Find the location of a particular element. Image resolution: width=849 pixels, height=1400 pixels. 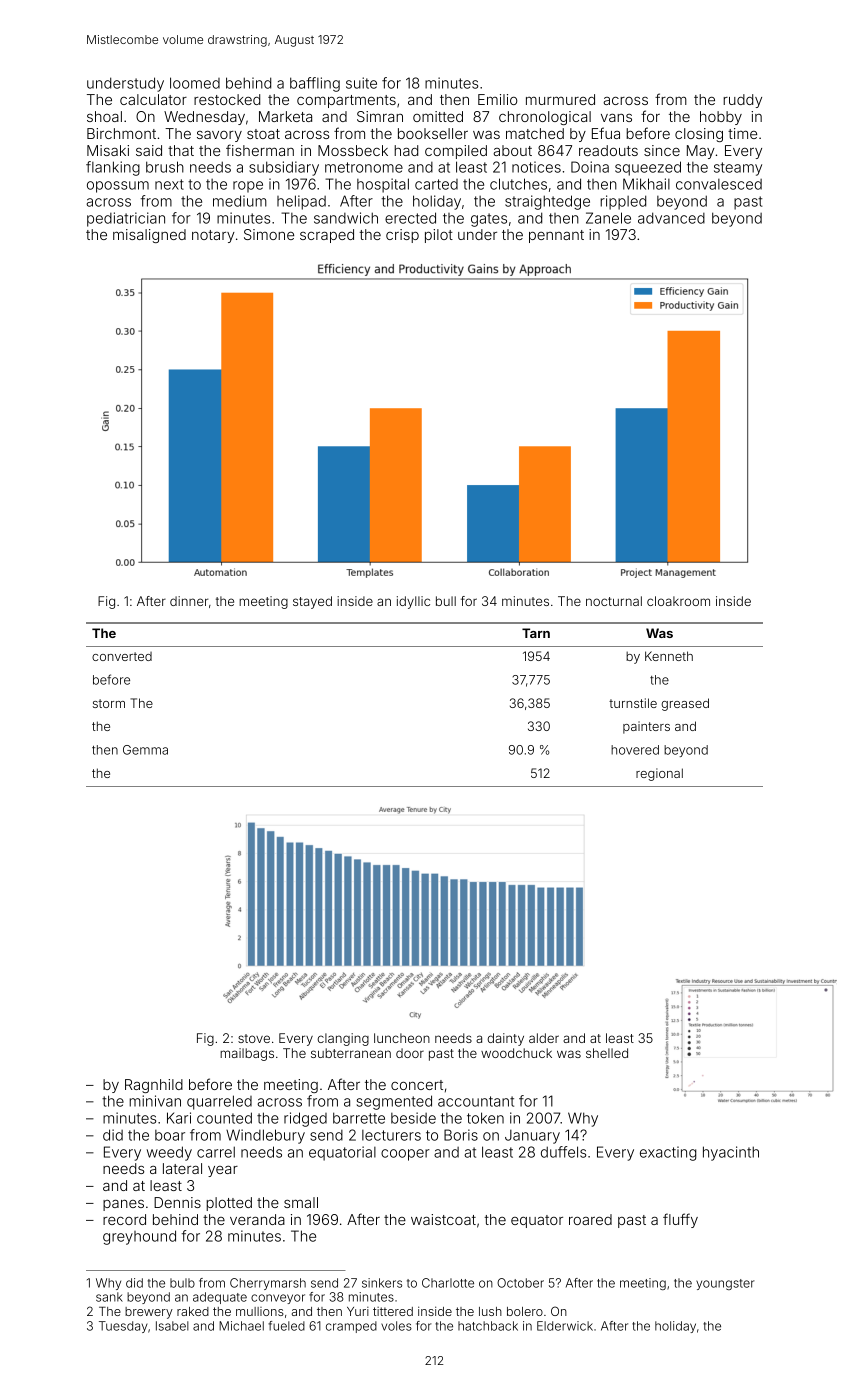

hobby is located at coordinates (721, 118).
